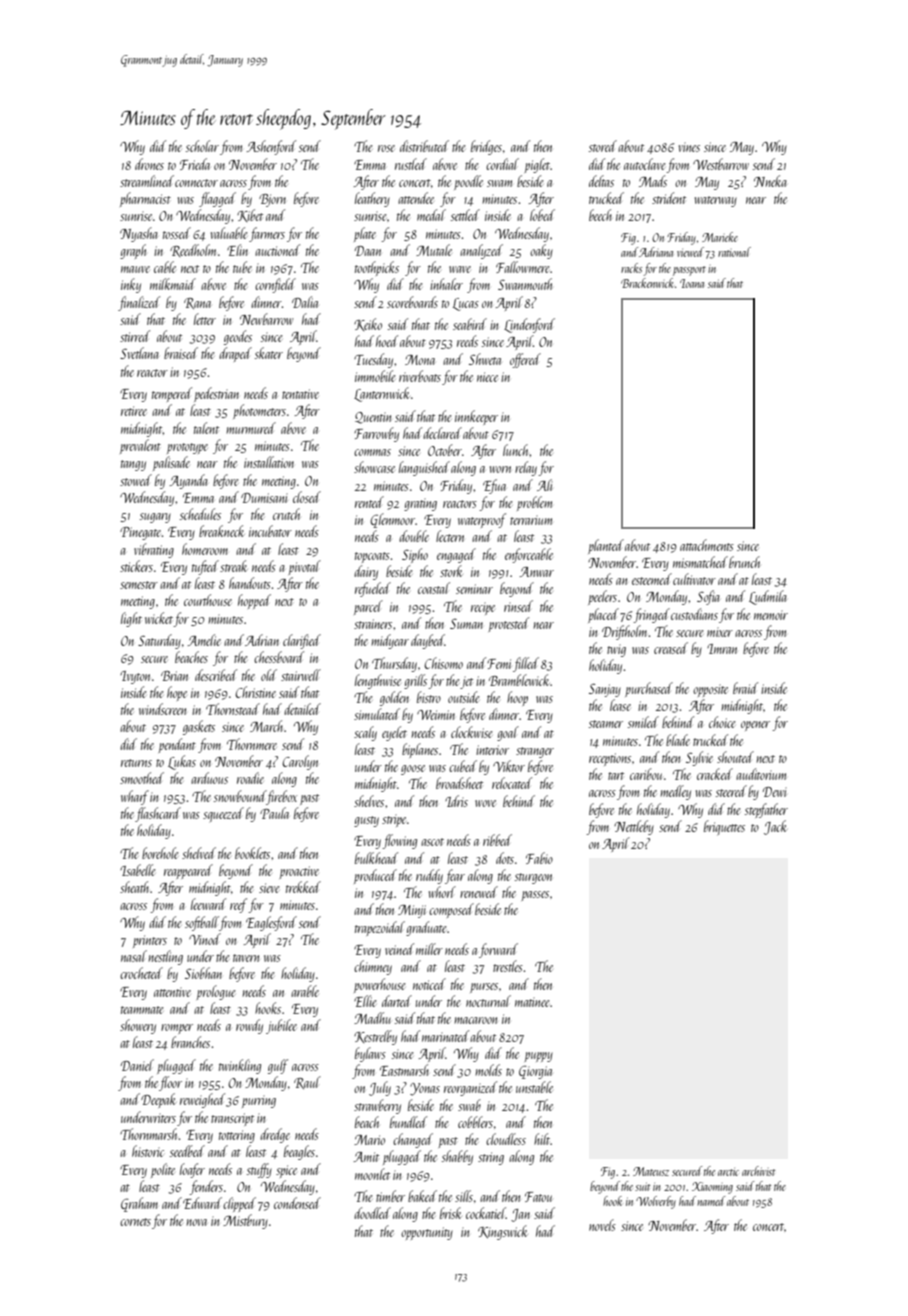 This image has width=908, height=1316. What do you see at coordinates (149, 164) in the image?
I see `drones` at bounding box center [149, 164].
